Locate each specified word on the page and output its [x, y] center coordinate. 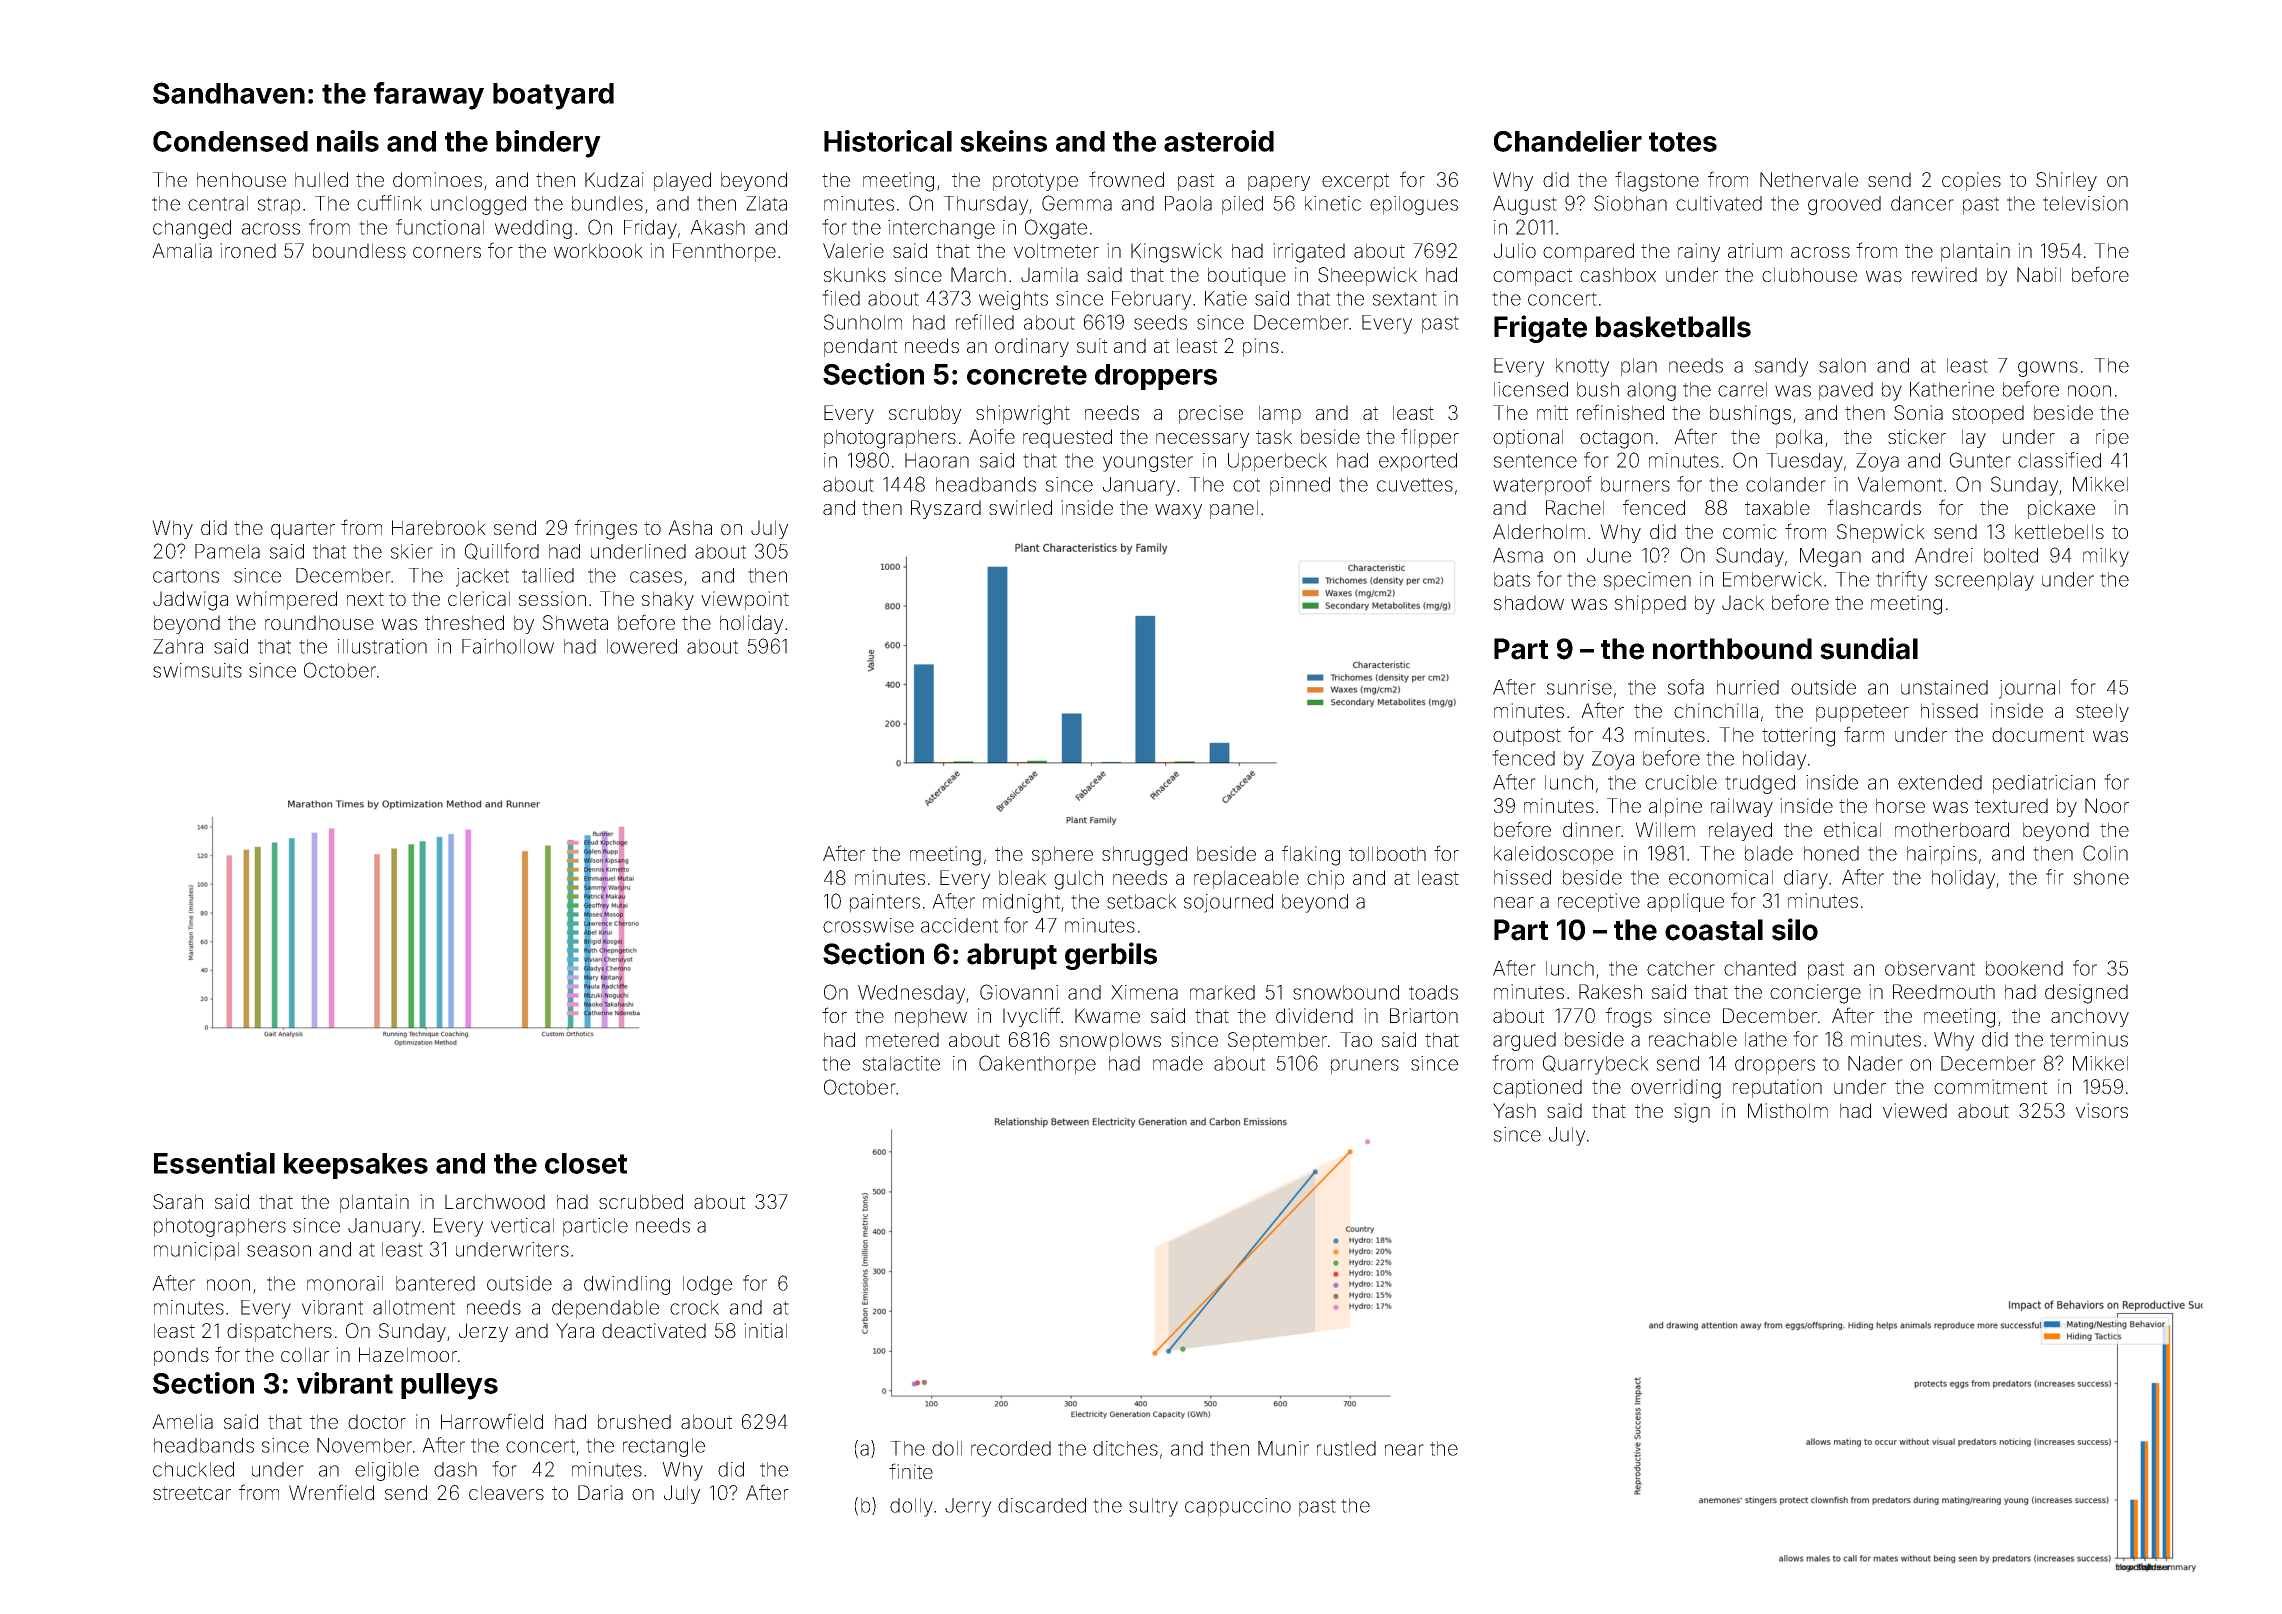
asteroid [1219, 141]
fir [2055, 877]
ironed [248, 250]
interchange [941, 229]
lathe [1766, 1039]
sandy [1781, 367]
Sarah [178, 1201]
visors [2102, 1110]
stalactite [901, 1063]
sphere [1062, 855]
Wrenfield [331, 1492]
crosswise [868, 925]
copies [1971, 181]
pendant [860, 347]
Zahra [178, 646]
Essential [214, 1163]
